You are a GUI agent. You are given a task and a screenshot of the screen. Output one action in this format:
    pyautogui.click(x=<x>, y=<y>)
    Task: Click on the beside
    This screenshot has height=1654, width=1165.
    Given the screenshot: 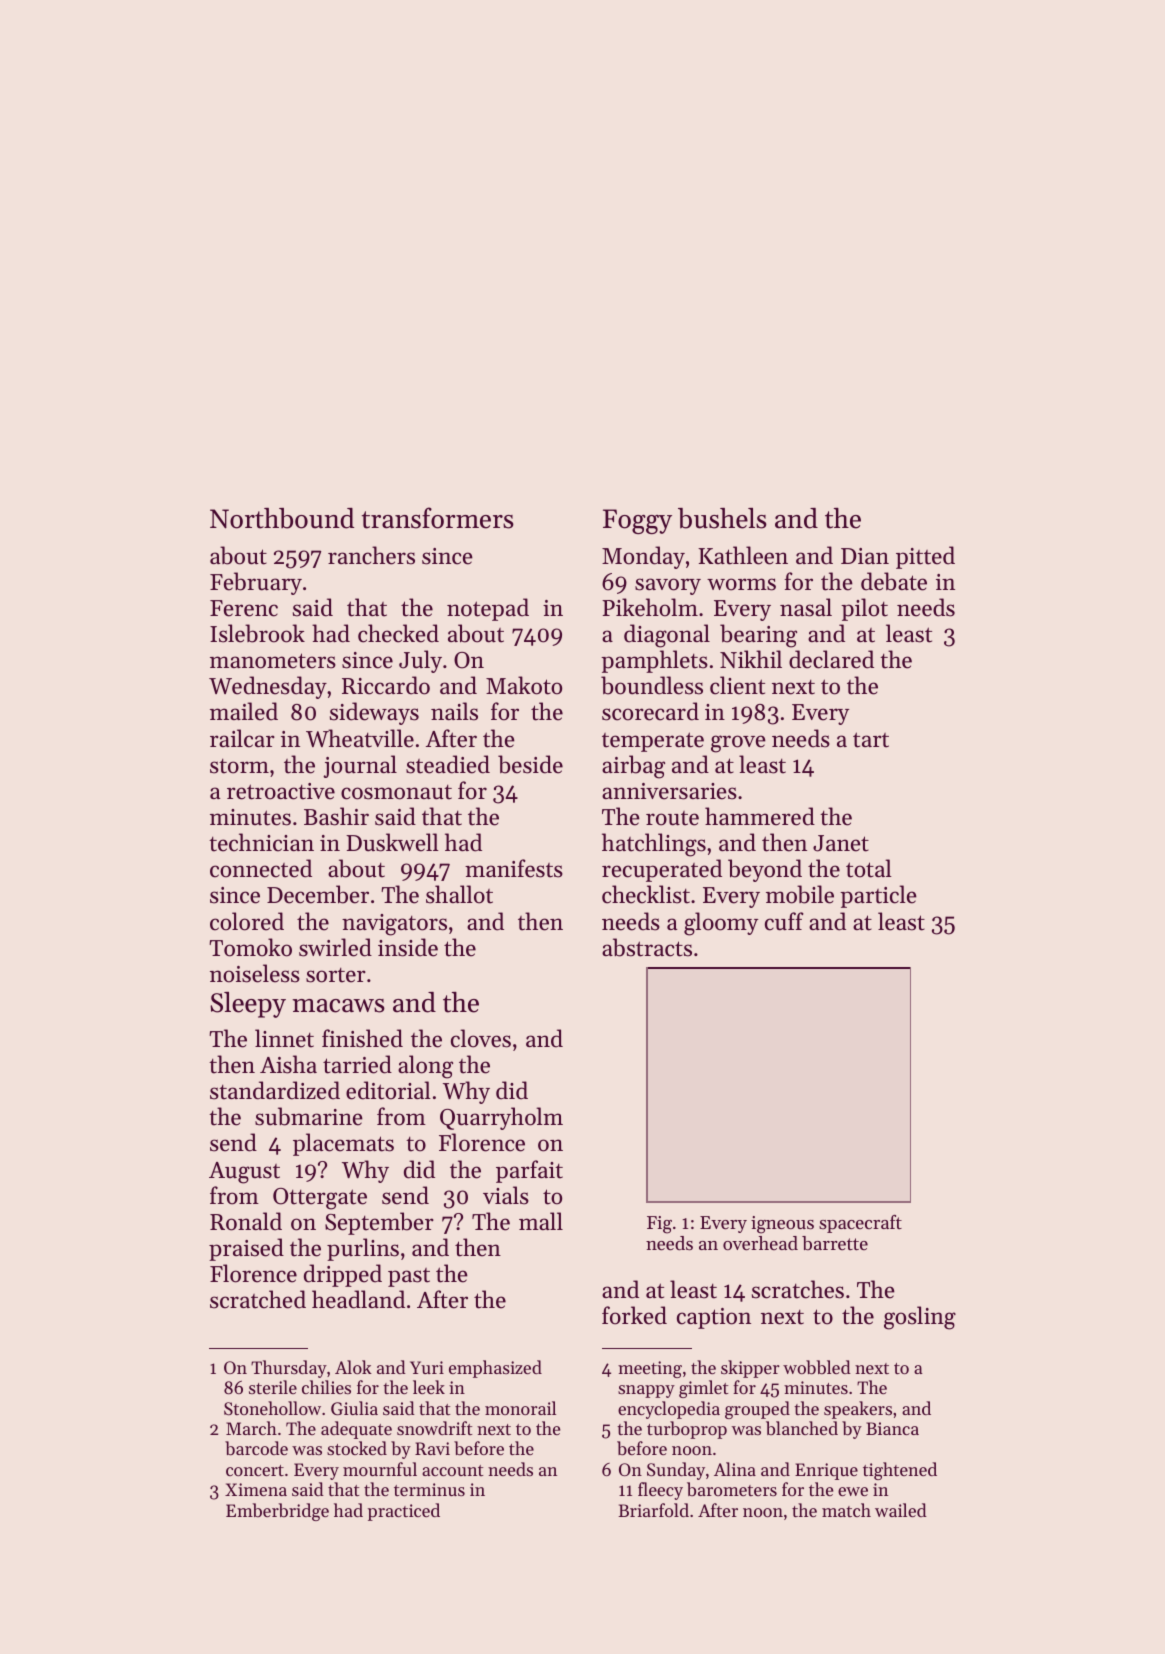 What is the action you would take?
    pyautogui.click(x=530, y=764)
